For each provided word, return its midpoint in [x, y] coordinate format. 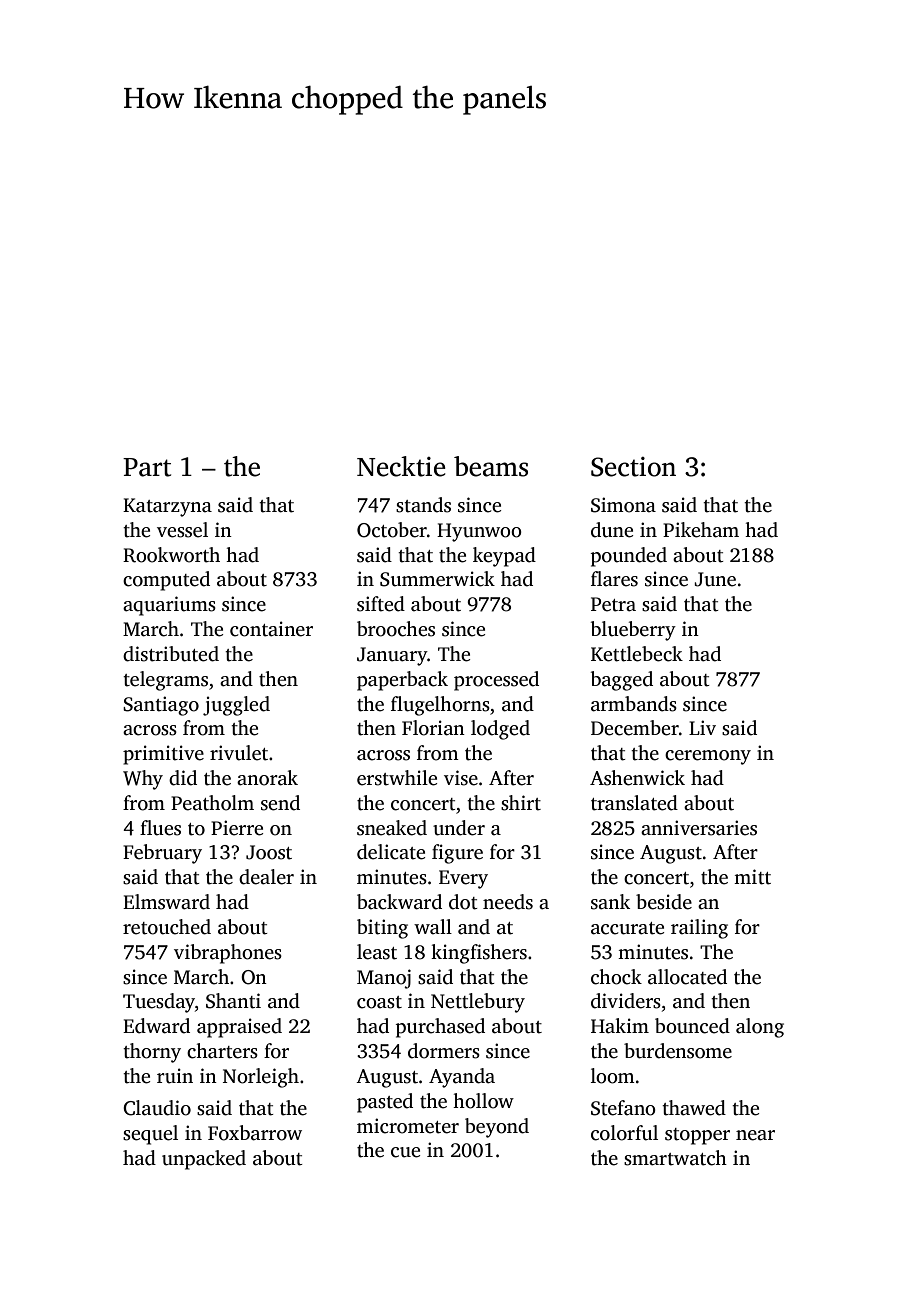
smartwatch [675, 1158]
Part [147, 467]
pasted [385, 1103]
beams [491, 466]
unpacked [204, 1160]
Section [633, 467]
